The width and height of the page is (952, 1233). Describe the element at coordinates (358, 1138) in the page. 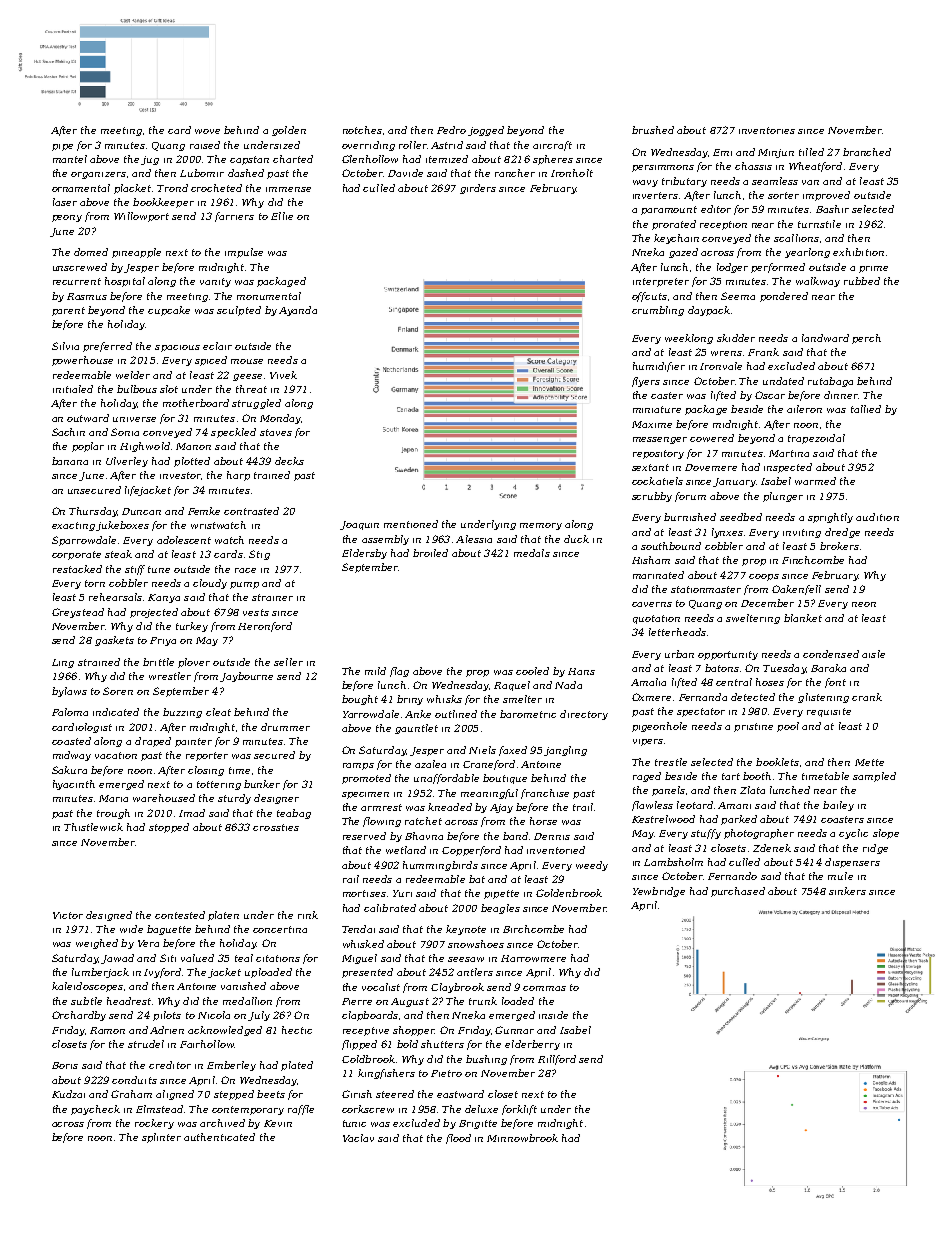

I see `Vaclav` at that location.
